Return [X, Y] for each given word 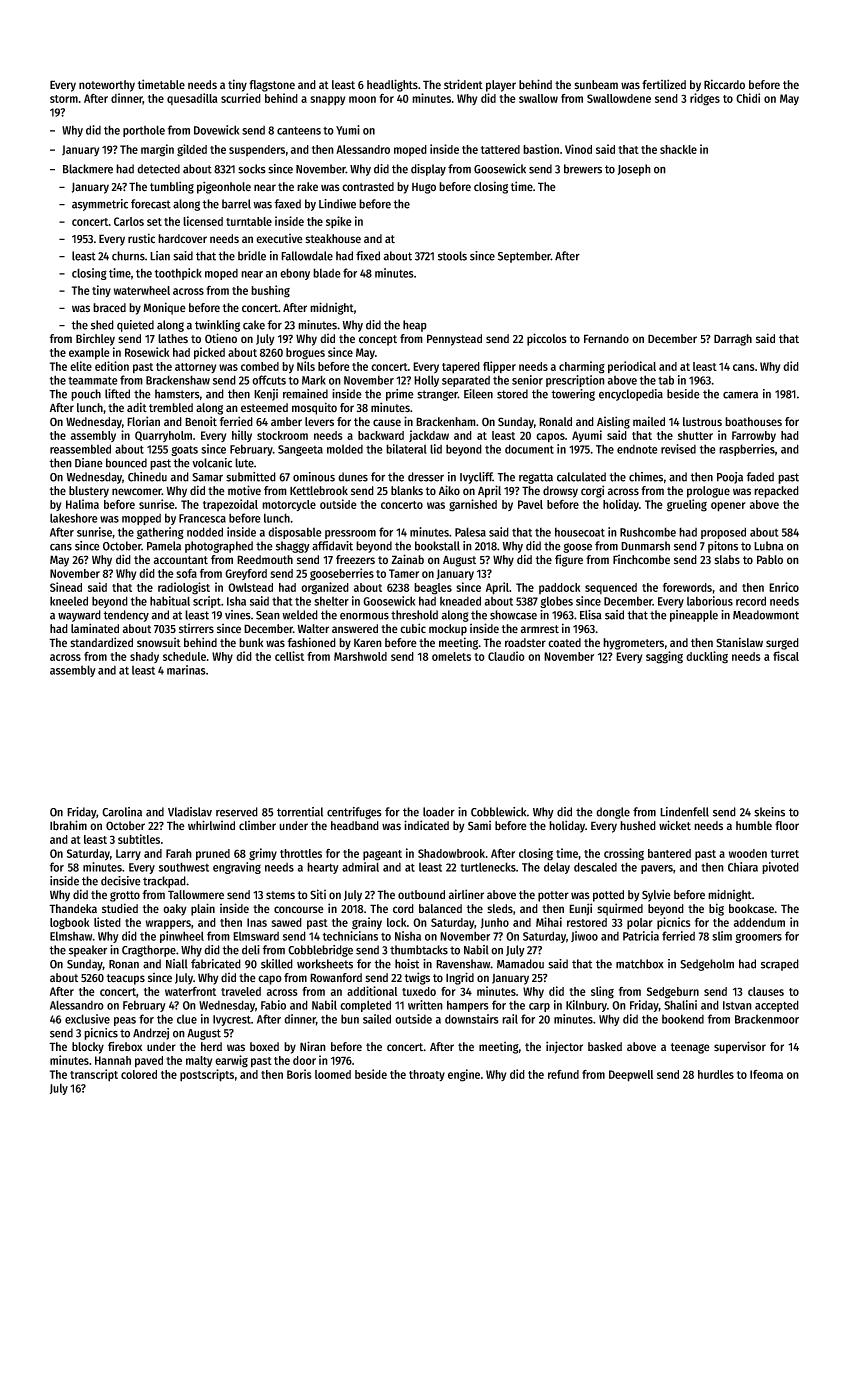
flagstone [272, 86]
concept [378, 340]
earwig [231, 1061]
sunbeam [596, 85]
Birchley [95, 339]
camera [740, 395]
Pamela [164, 546]
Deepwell [631, 1076]
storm [64, 99]
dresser [426, 477]
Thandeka [73, 908]
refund [563, 1074]
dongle [613, 813]
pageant [382, 855]
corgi [592, 491]
